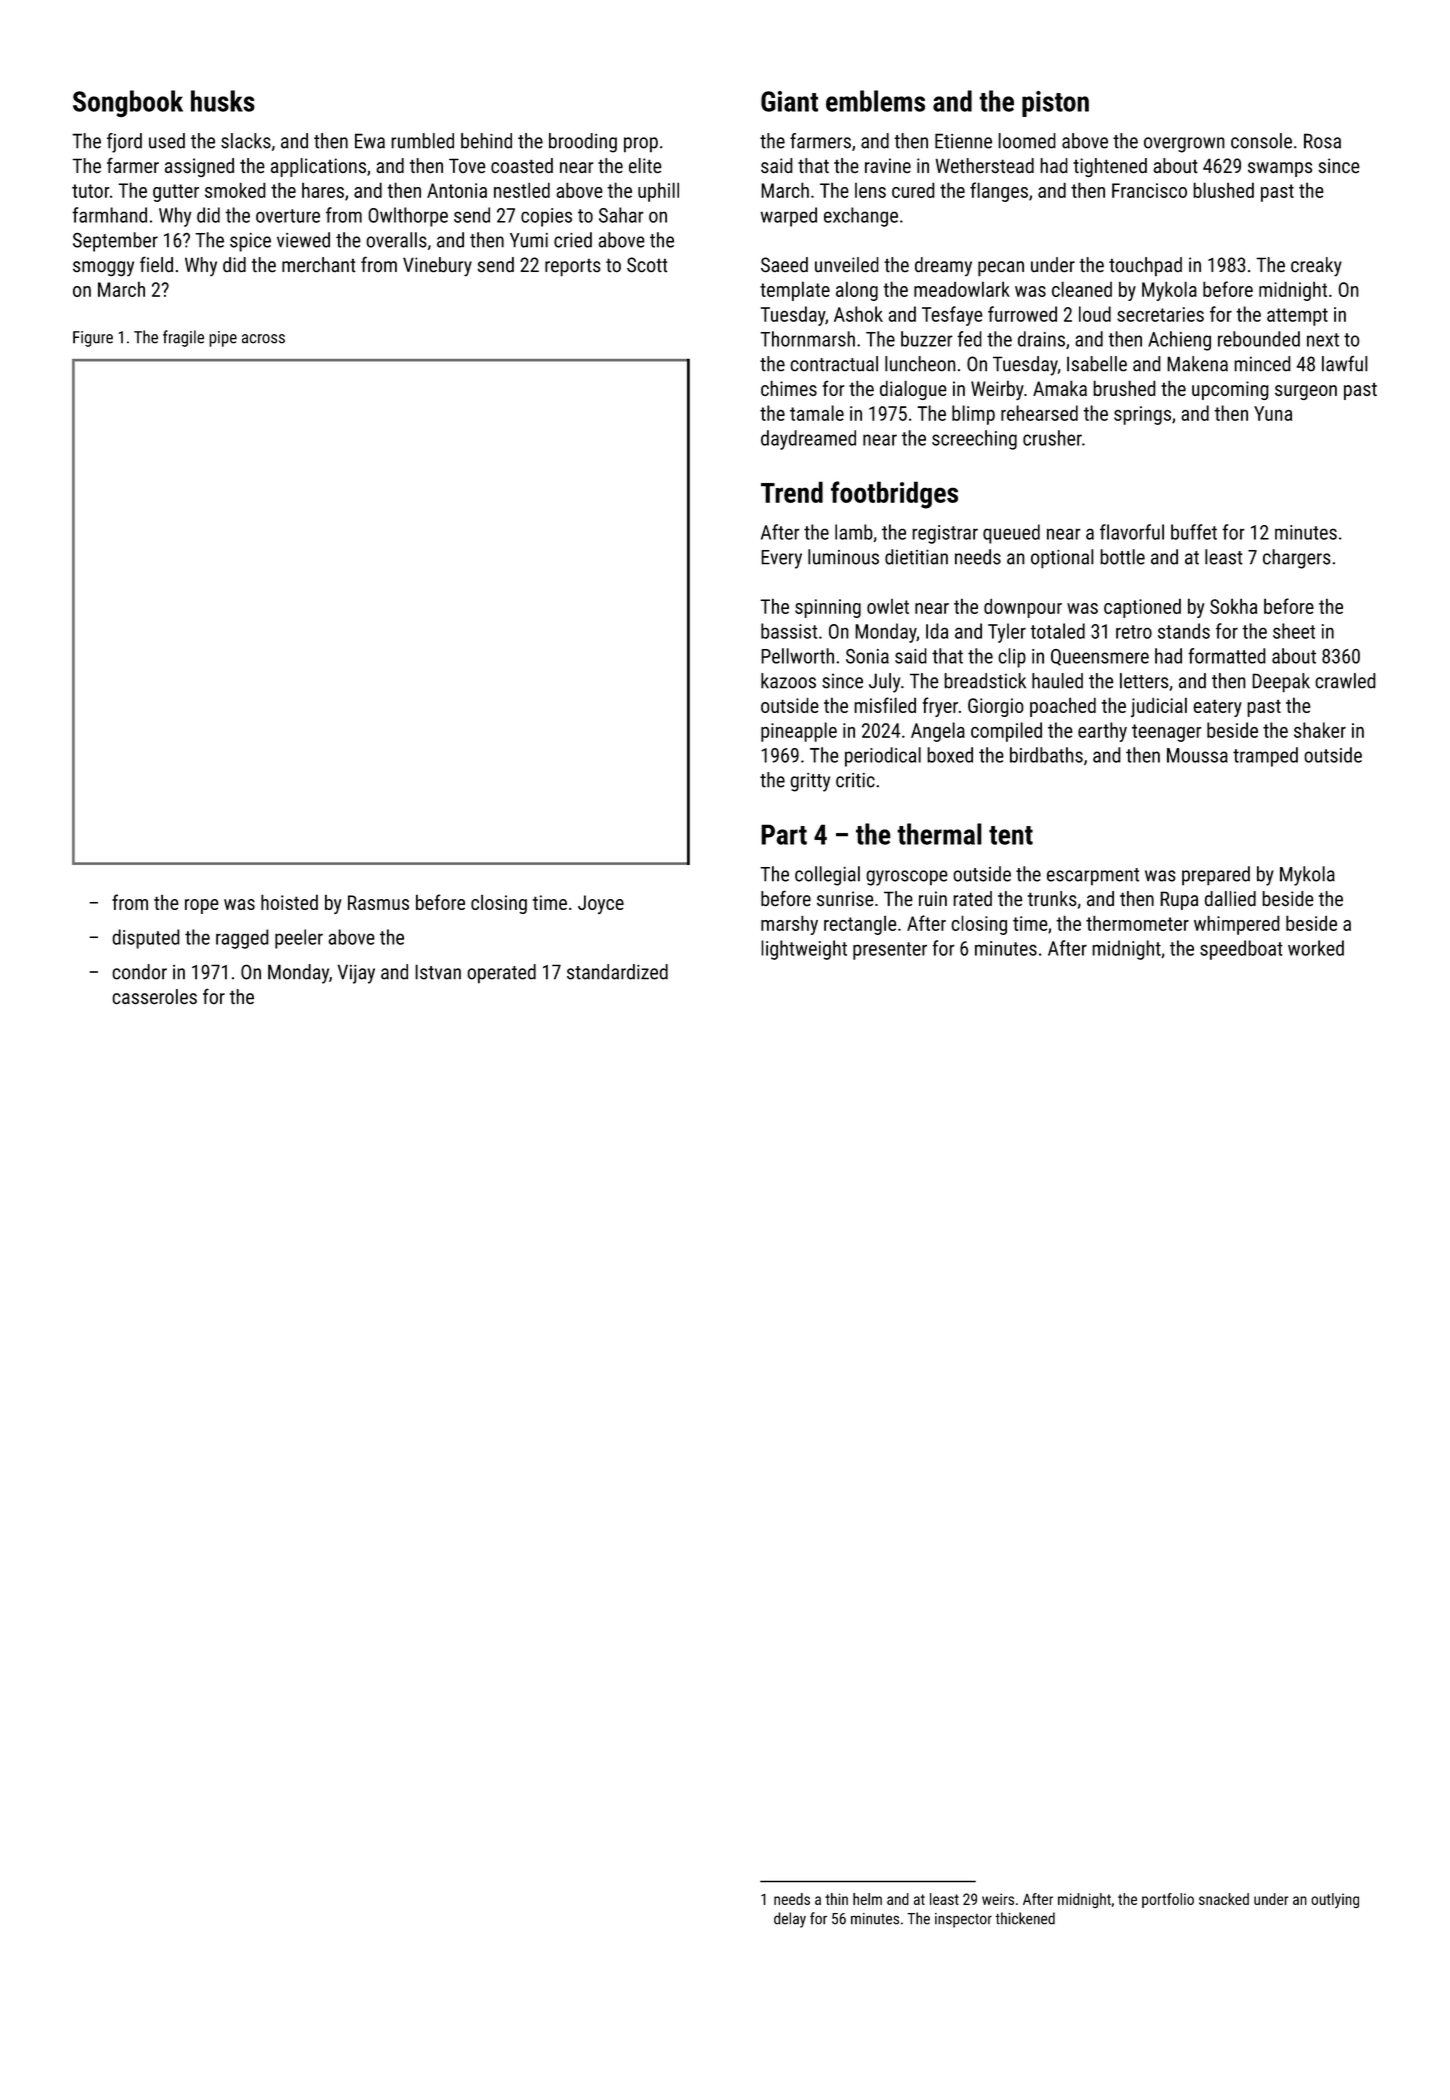 This document has height=2100, width=1450. What do you see at coordinates (601, 904) in the document?
I see `Joyce` at bounding box center [601, 904].
